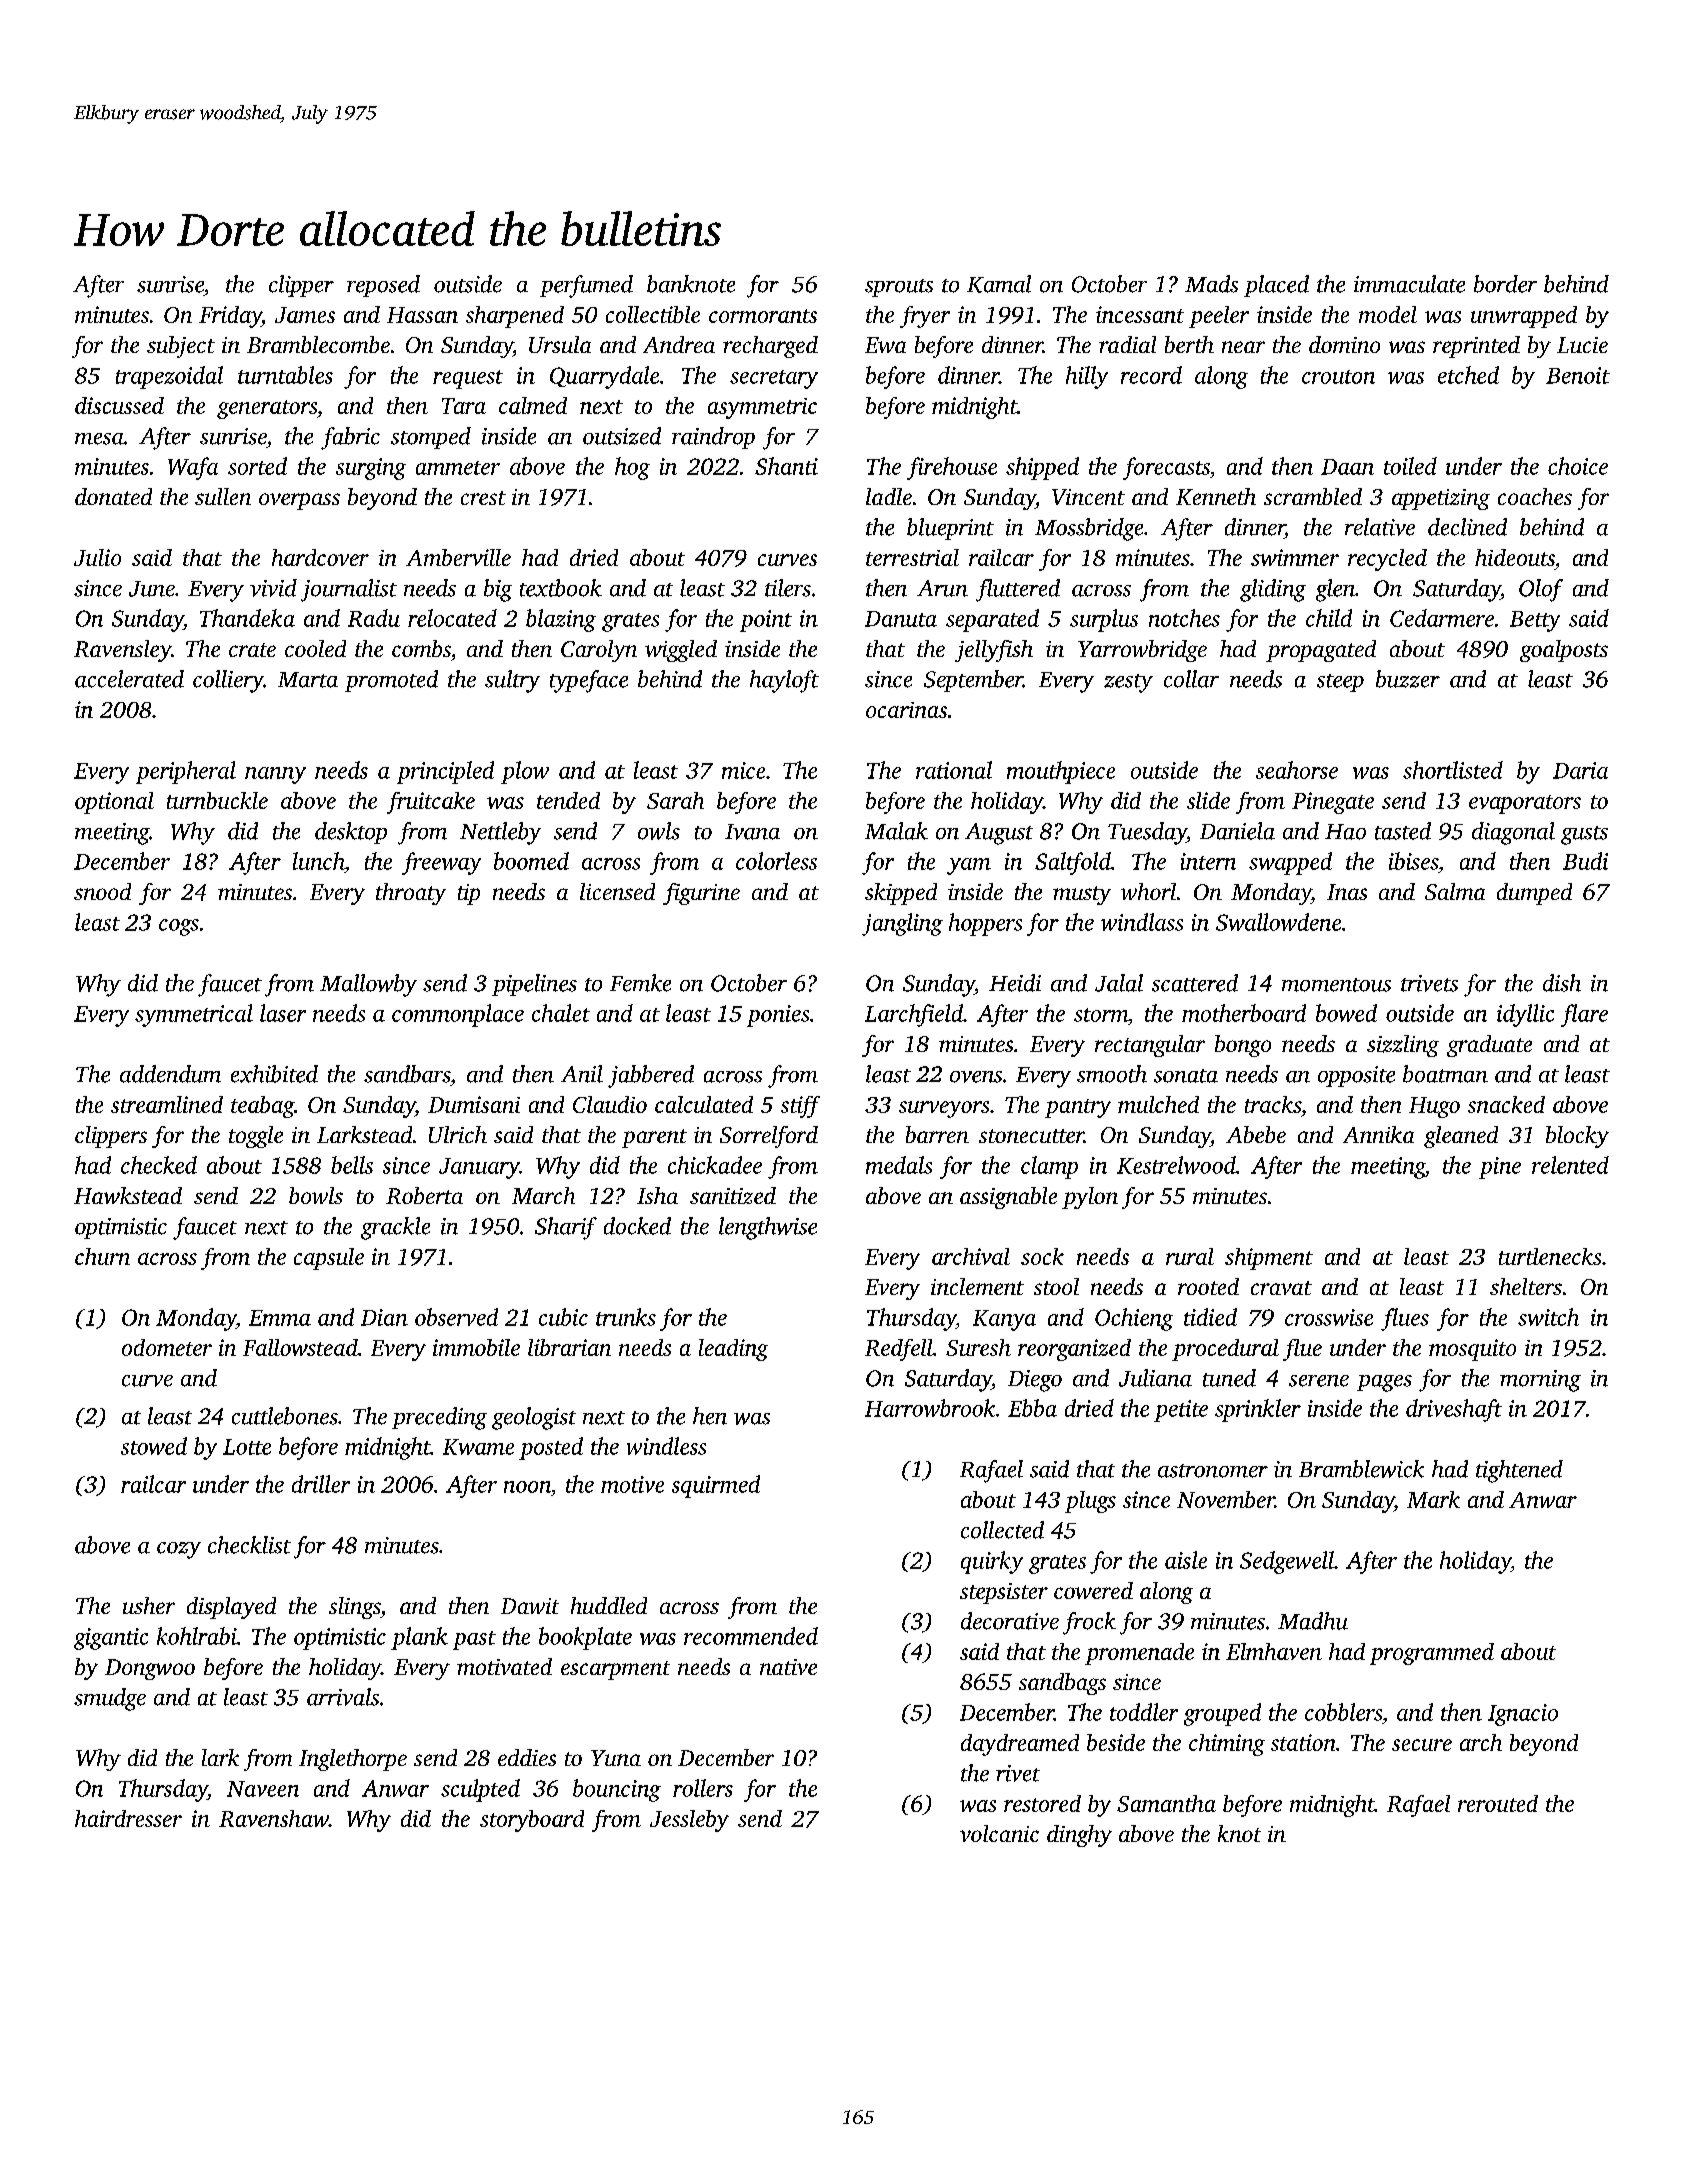 The width and height of the screenshot is (1683, 2178). What do you see at coordinates (320, 557) in the screenshot?
I see `hardcover` at bounding box center [320, 557].
